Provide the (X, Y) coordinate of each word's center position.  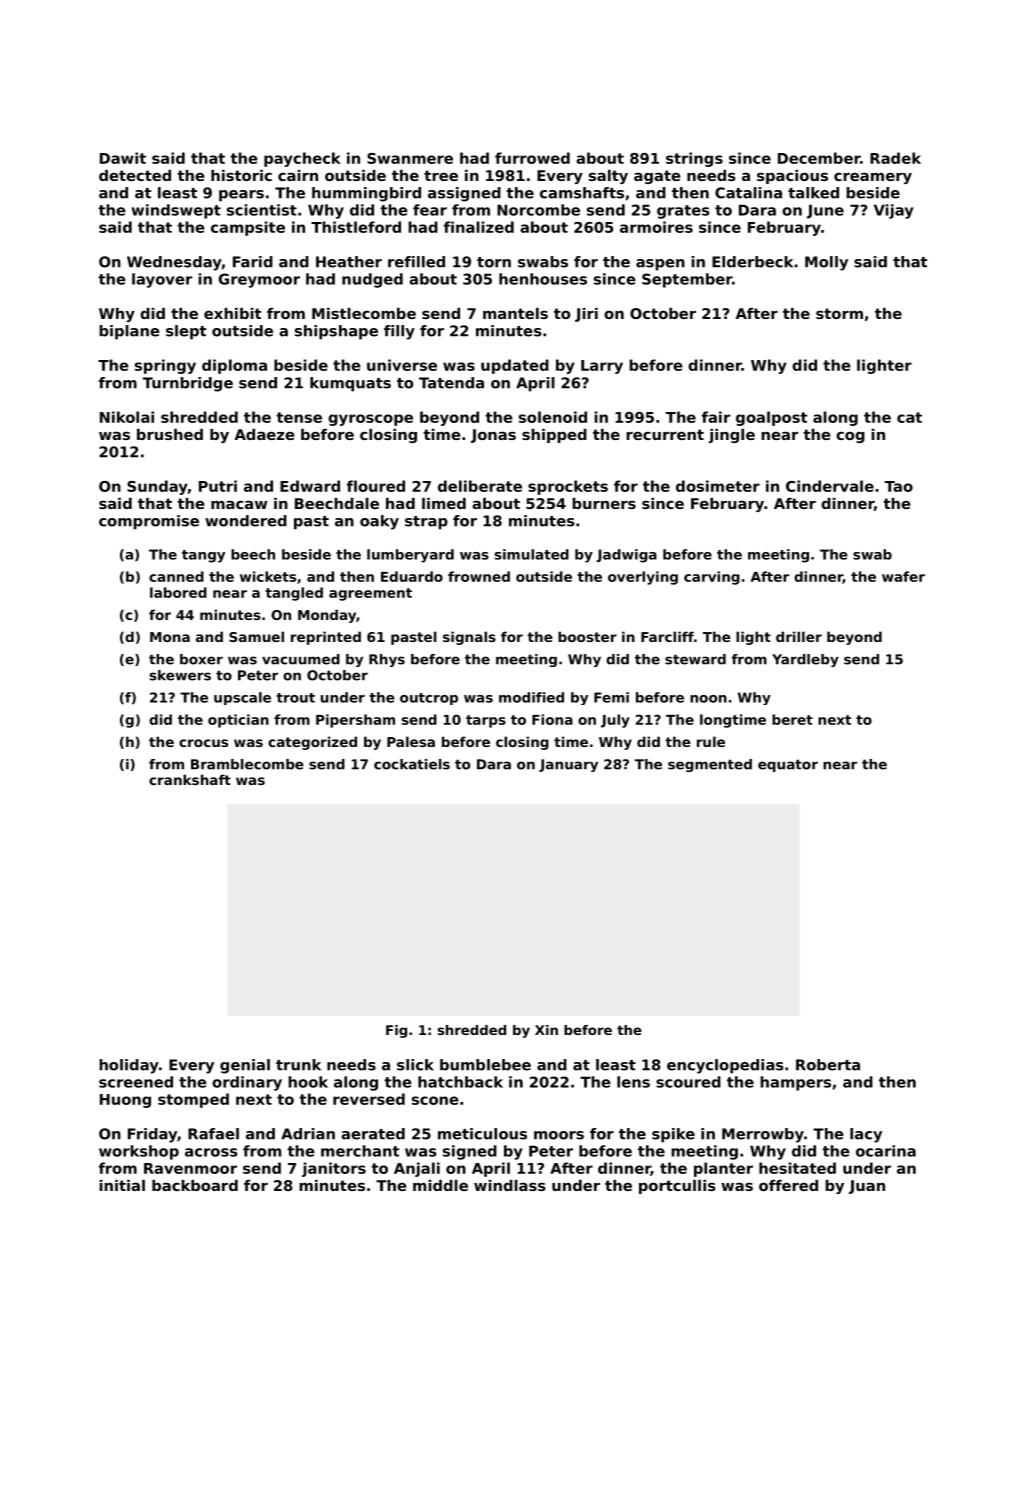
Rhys (387, 660)
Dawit (123, 158)
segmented (710, 765)
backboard (195, 1185)
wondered (246, 521)
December (819, 158)
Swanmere (410, 158)
